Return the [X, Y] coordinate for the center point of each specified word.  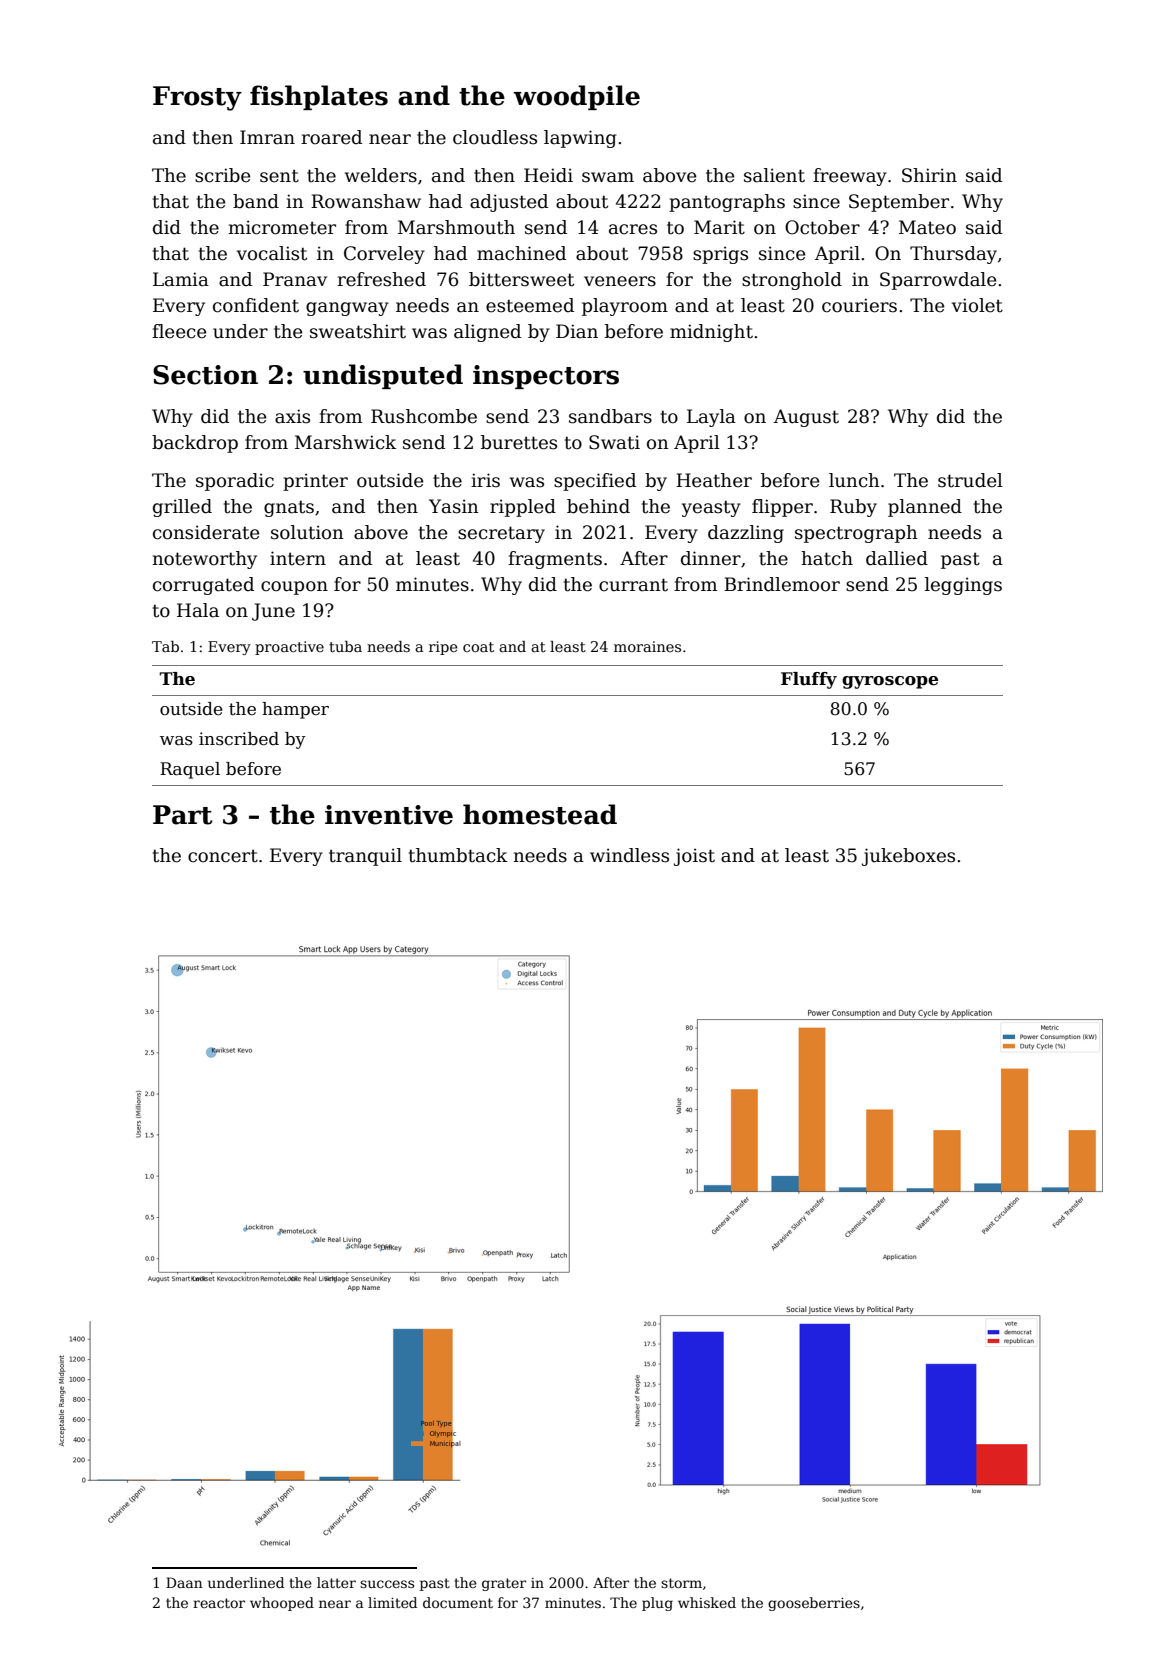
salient [774, 175]
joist [694, 857]
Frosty [197, 98]
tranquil [365, 857]
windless [629, 855]
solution [307, 532]
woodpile [576, 97]
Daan [184, 1582]
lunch [854, 480]
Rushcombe [424, 416]
